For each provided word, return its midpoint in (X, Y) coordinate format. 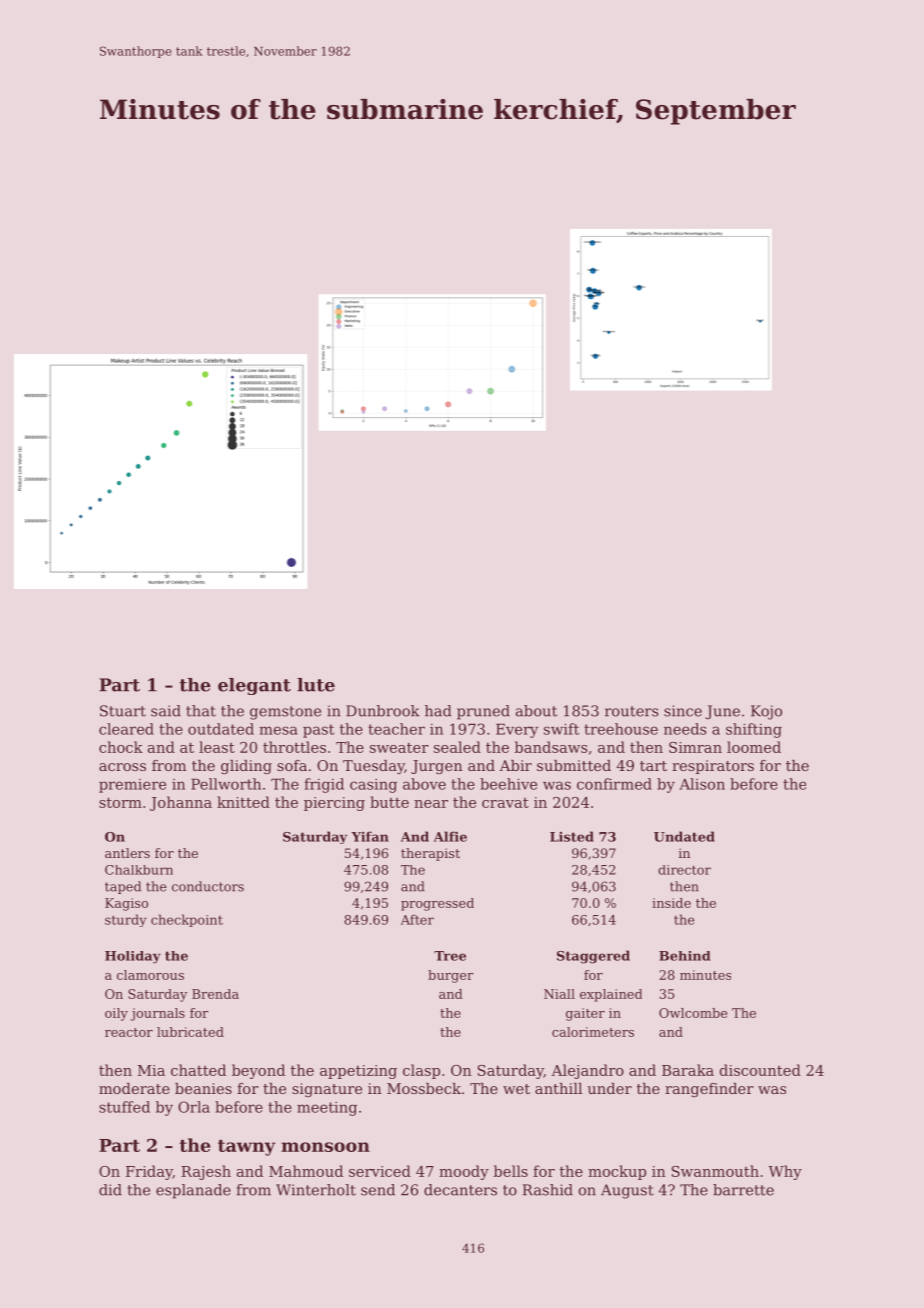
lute (316, 685)
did (110, 1190)
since (683, 711)
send (378, 1190)
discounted (760, 1070)
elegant (254, 686)
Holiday (133, 957)
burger (450, 976)
